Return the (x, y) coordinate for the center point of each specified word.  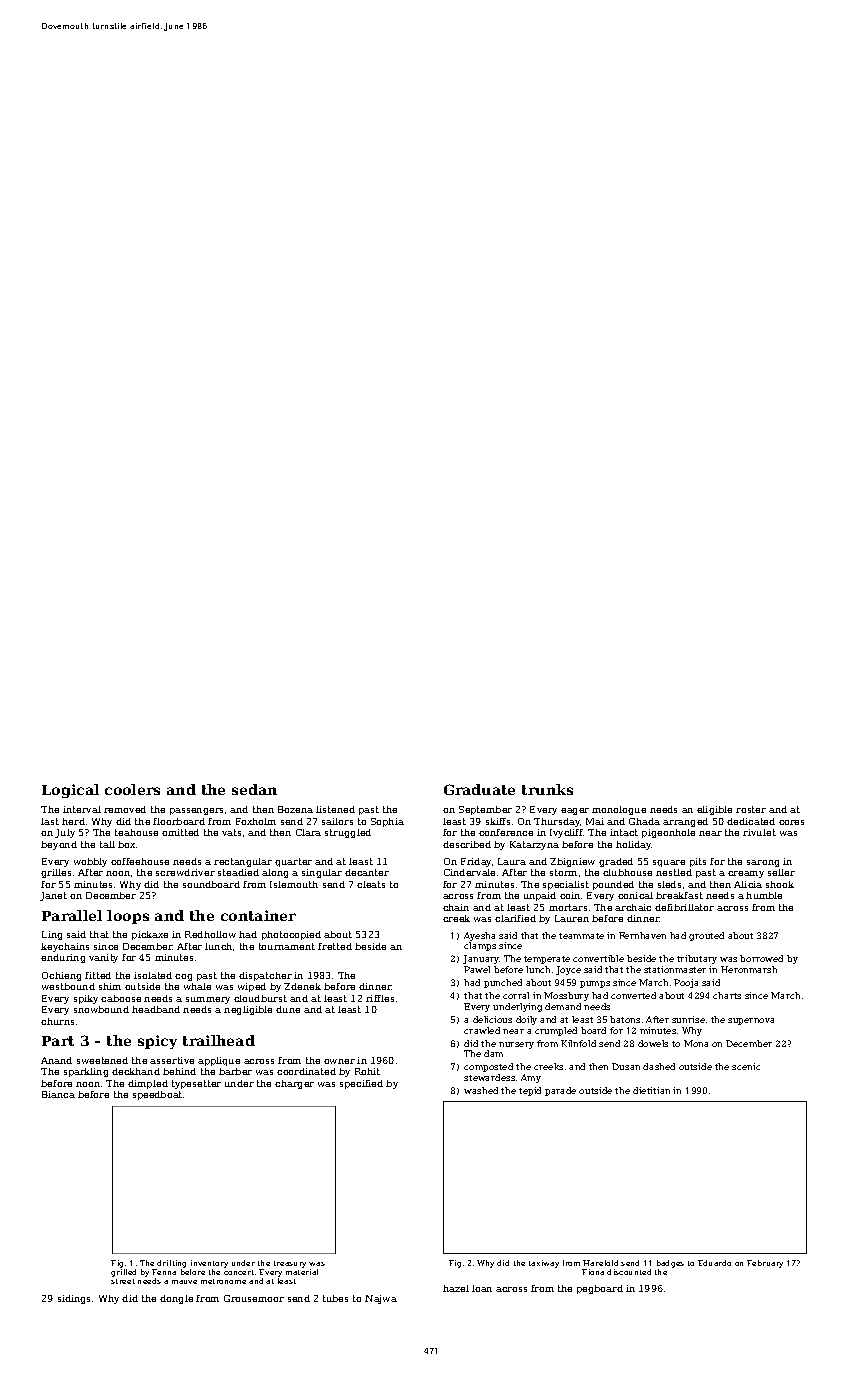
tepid (530, 1091)
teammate (581, 936)
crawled (482, 1030)
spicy (157, 1042)
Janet (53, 896)
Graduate (479, 789)
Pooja (686, 983)
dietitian (651, 1090)
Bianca (58, 1094)
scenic (746, 1066)
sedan (254, 789)
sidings (74, 1299)
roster (751, 809)
